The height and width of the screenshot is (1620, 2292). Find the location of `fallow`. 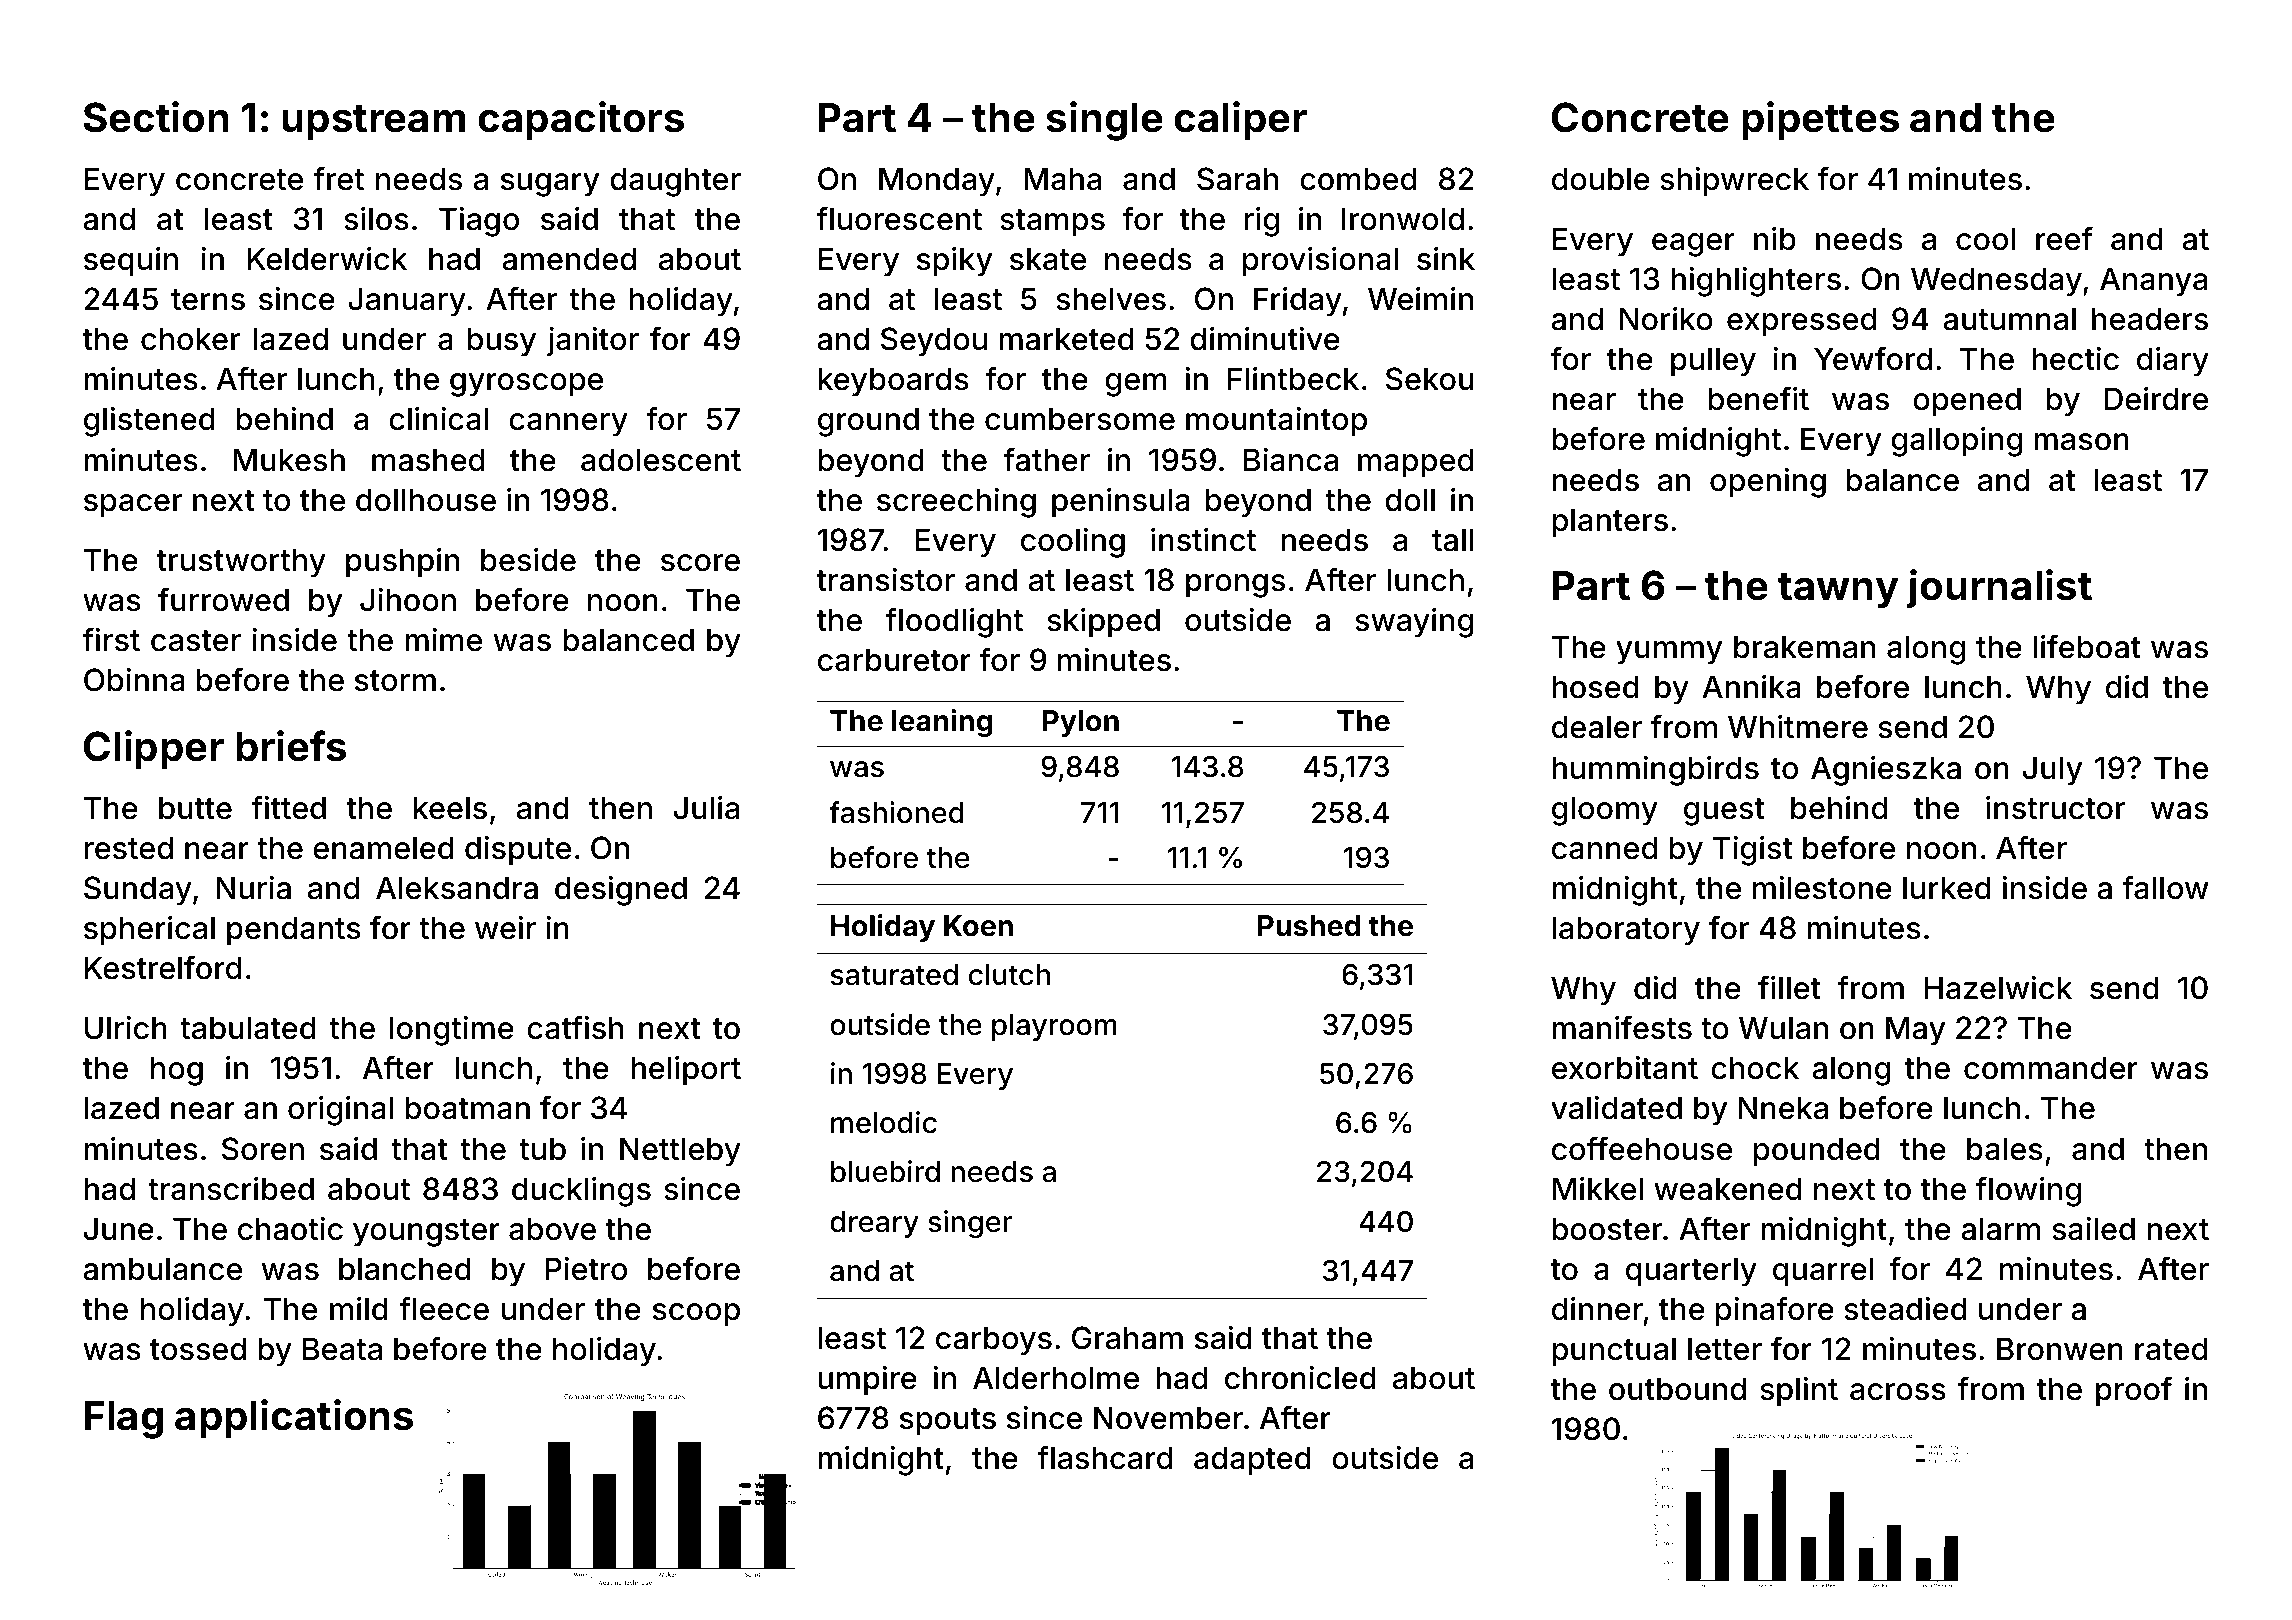

fallow is located at coordinates (2165, 887).
